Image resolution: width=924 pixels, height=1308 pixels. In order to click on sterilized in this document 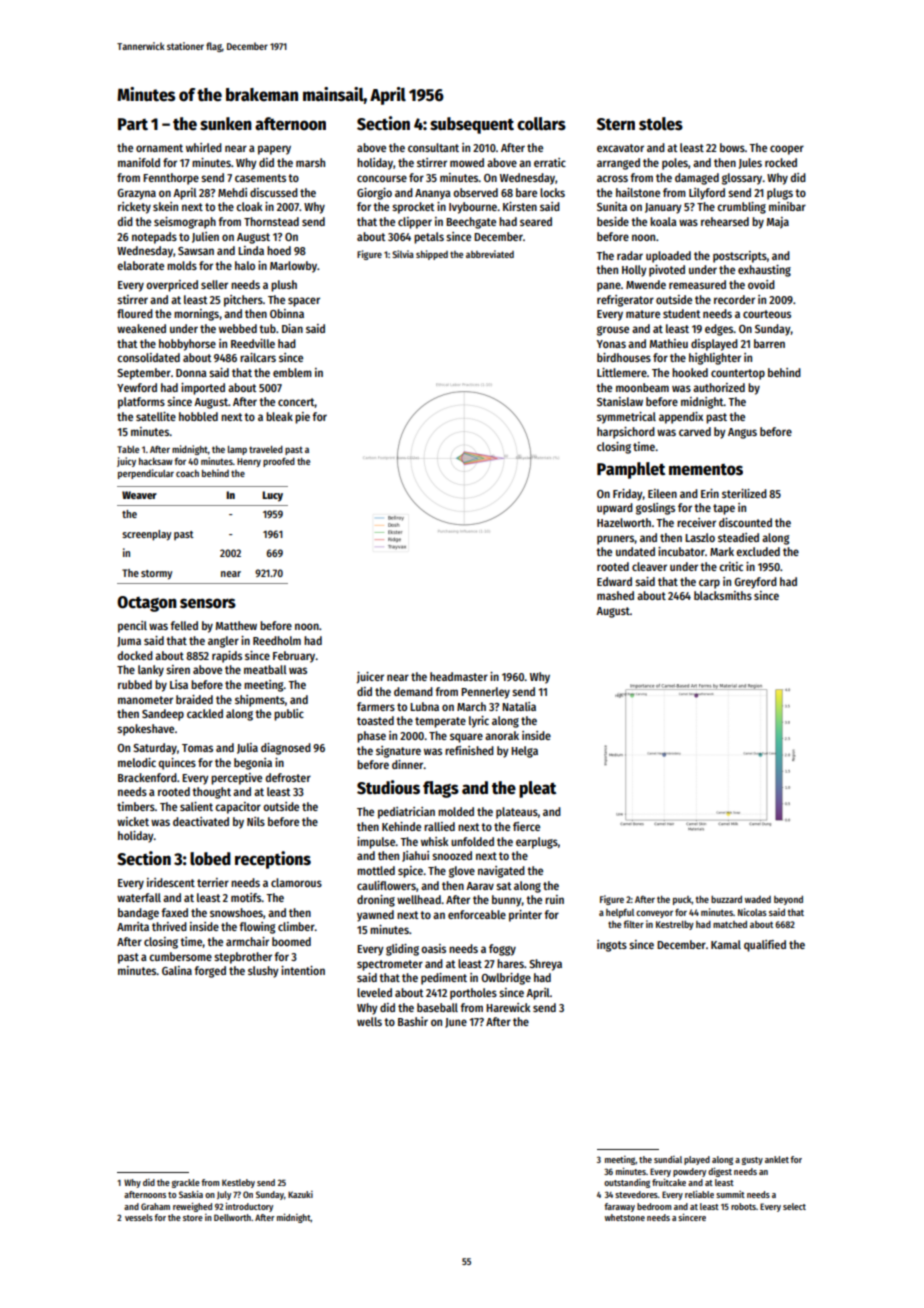, I will do `click(744, 493)`.
